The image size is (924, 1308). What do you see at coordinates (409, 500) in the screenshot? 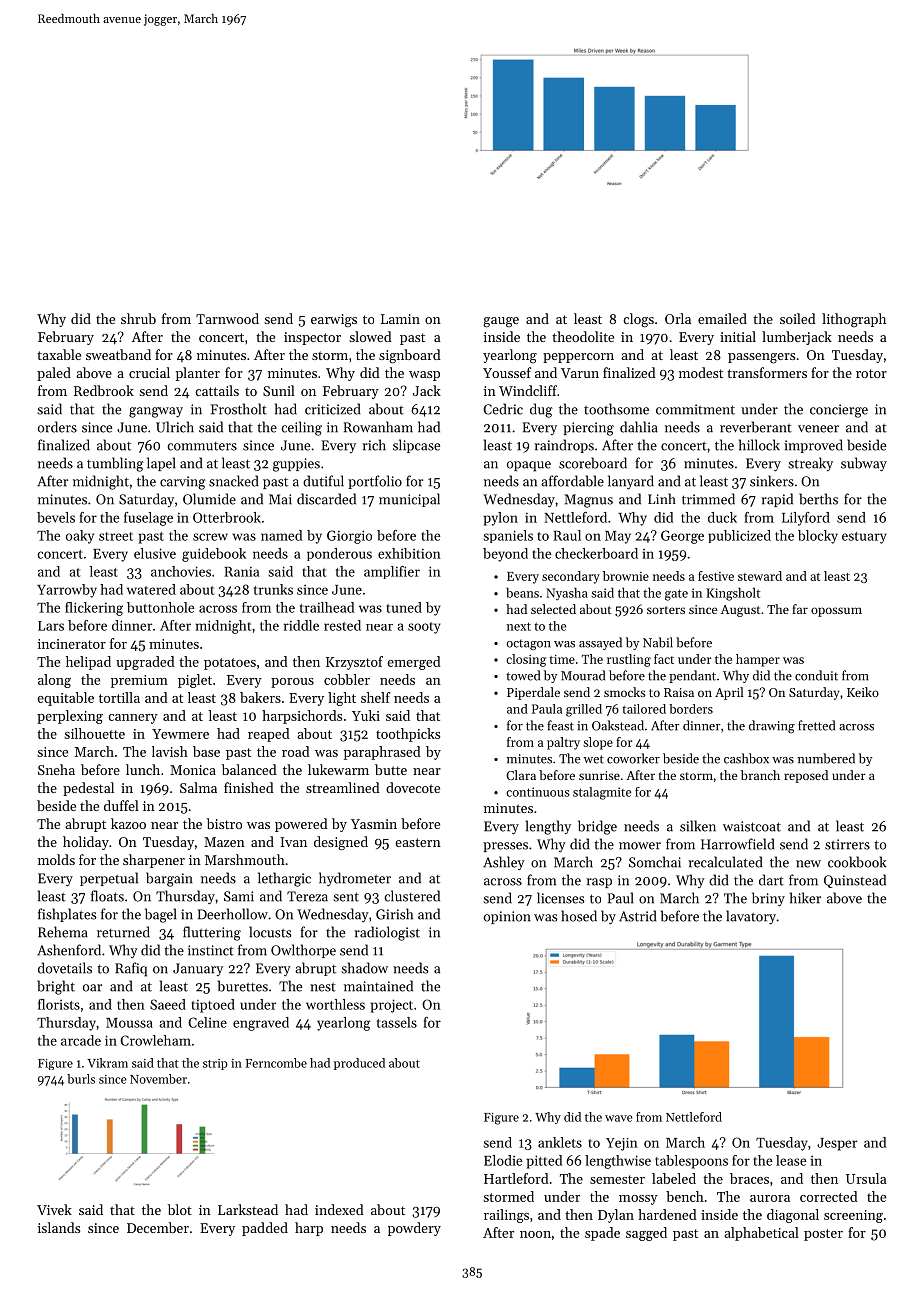
I see `municipal` at bounding box center [409, 500].
